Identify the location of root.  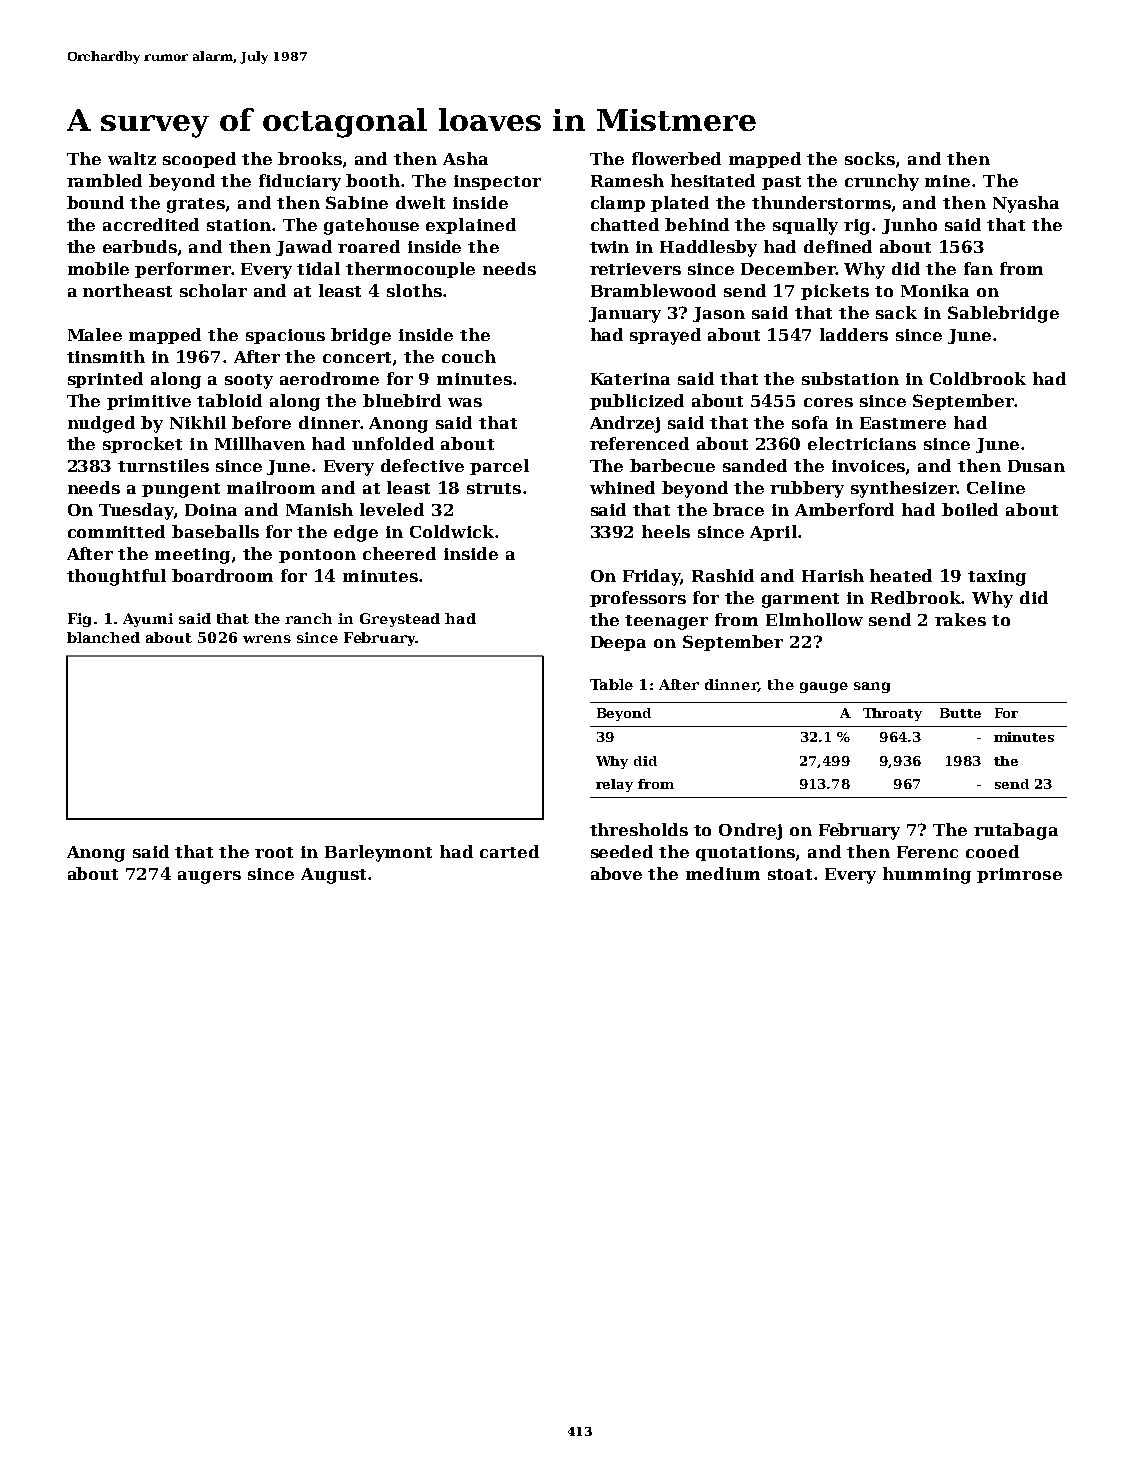
(274, 852).
